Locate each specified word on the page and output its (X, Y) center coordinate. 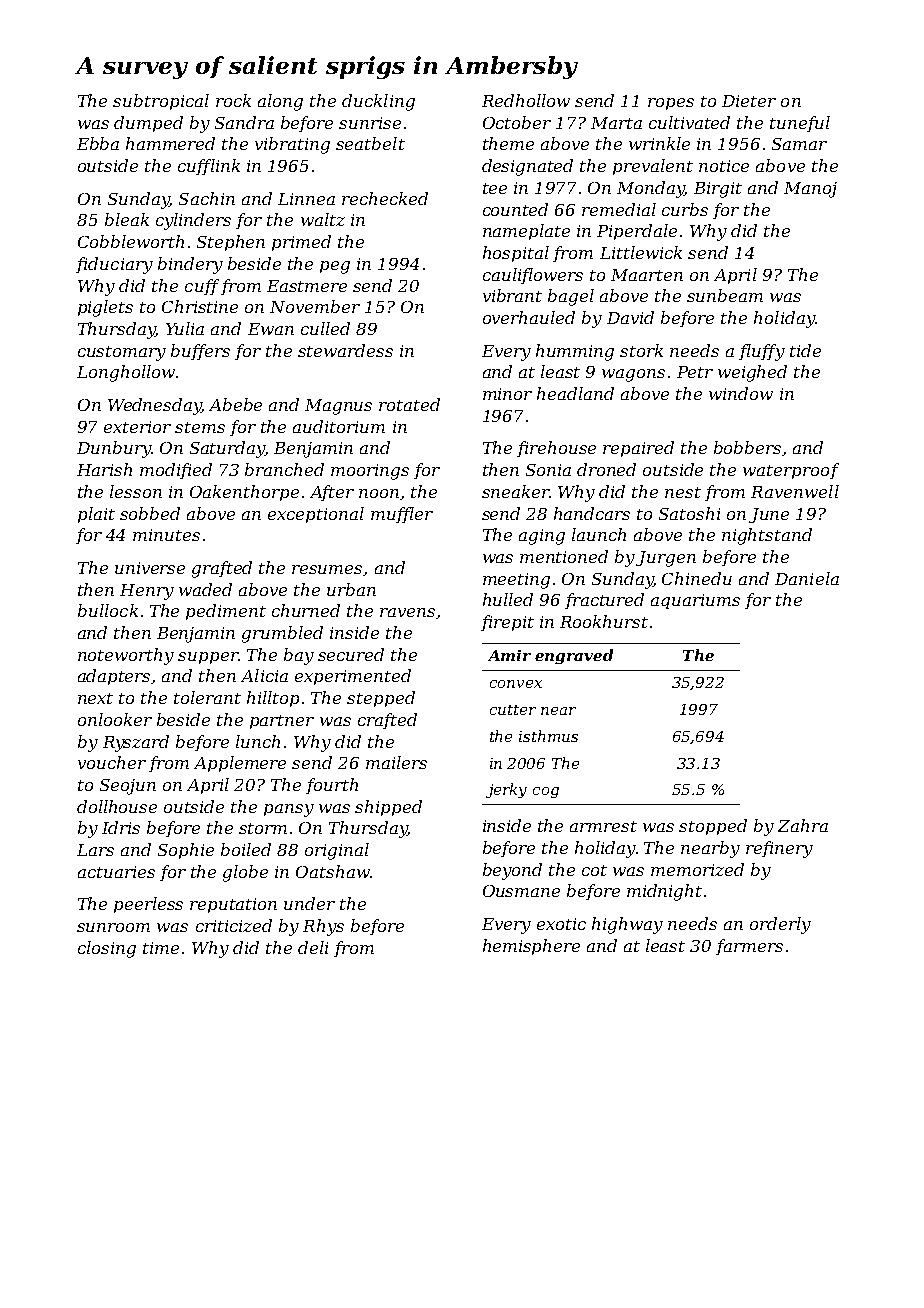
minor (507, 394)
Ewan (271, 329)
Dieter (749, 101)
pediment (226, 612)
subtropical (161, 102)
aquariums (695, 601)
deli (313, 947)
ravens (407, 612)
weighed (752, 373)
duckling (378, 102)
